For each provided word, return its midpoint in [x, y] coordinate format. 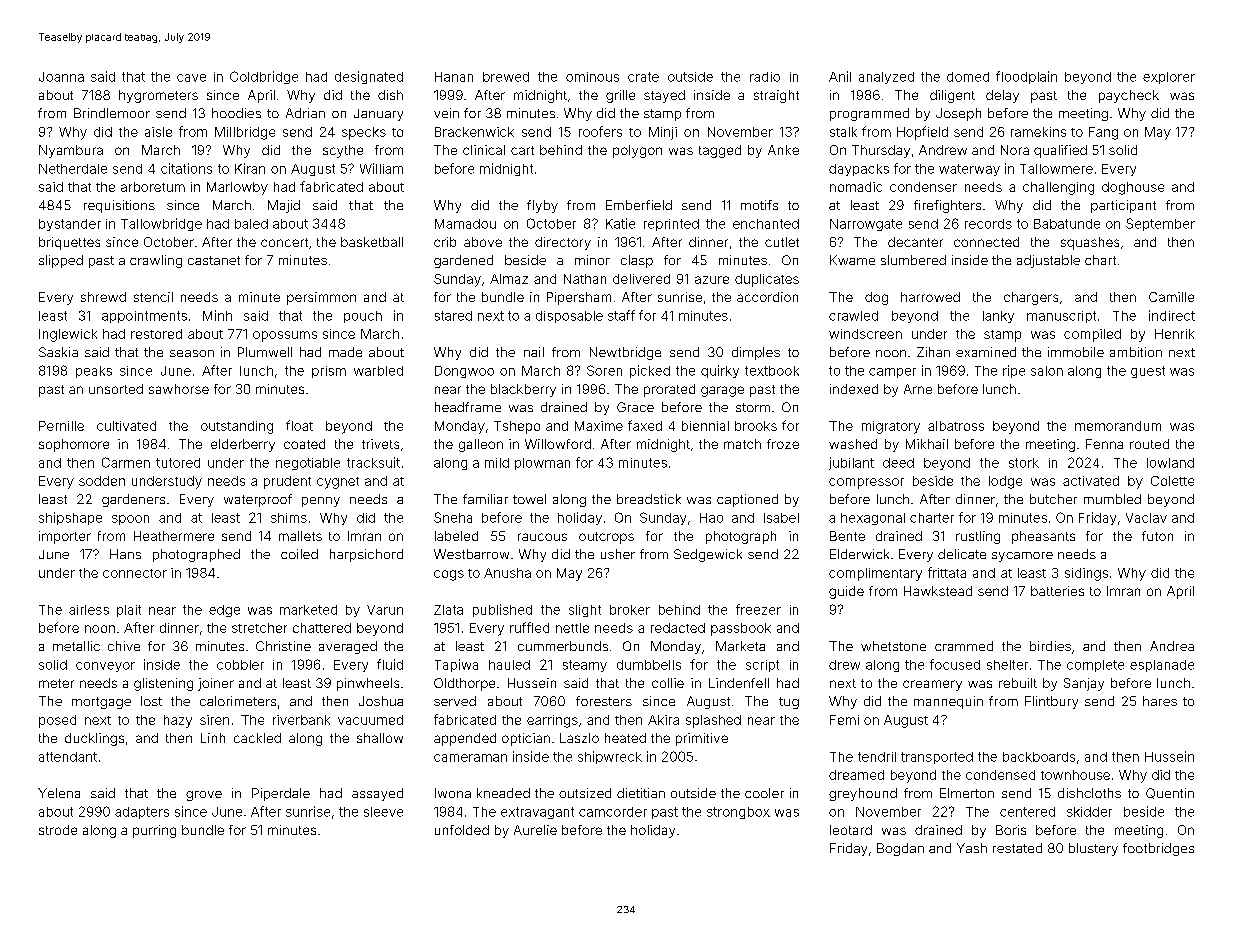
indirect [1172, 315]
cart [522, 150]
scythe [343, 151]
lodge [1005, 482]
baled [251, 224]
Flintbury [1051, 702]
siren [214, 720]
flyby [542, 206]
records [988, 224]
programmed [869, 114]
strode [58, 830]
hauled [509, 665]
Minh [217, 315]
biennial [705, 426]
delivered [641, 279]
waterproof [258, 500]
